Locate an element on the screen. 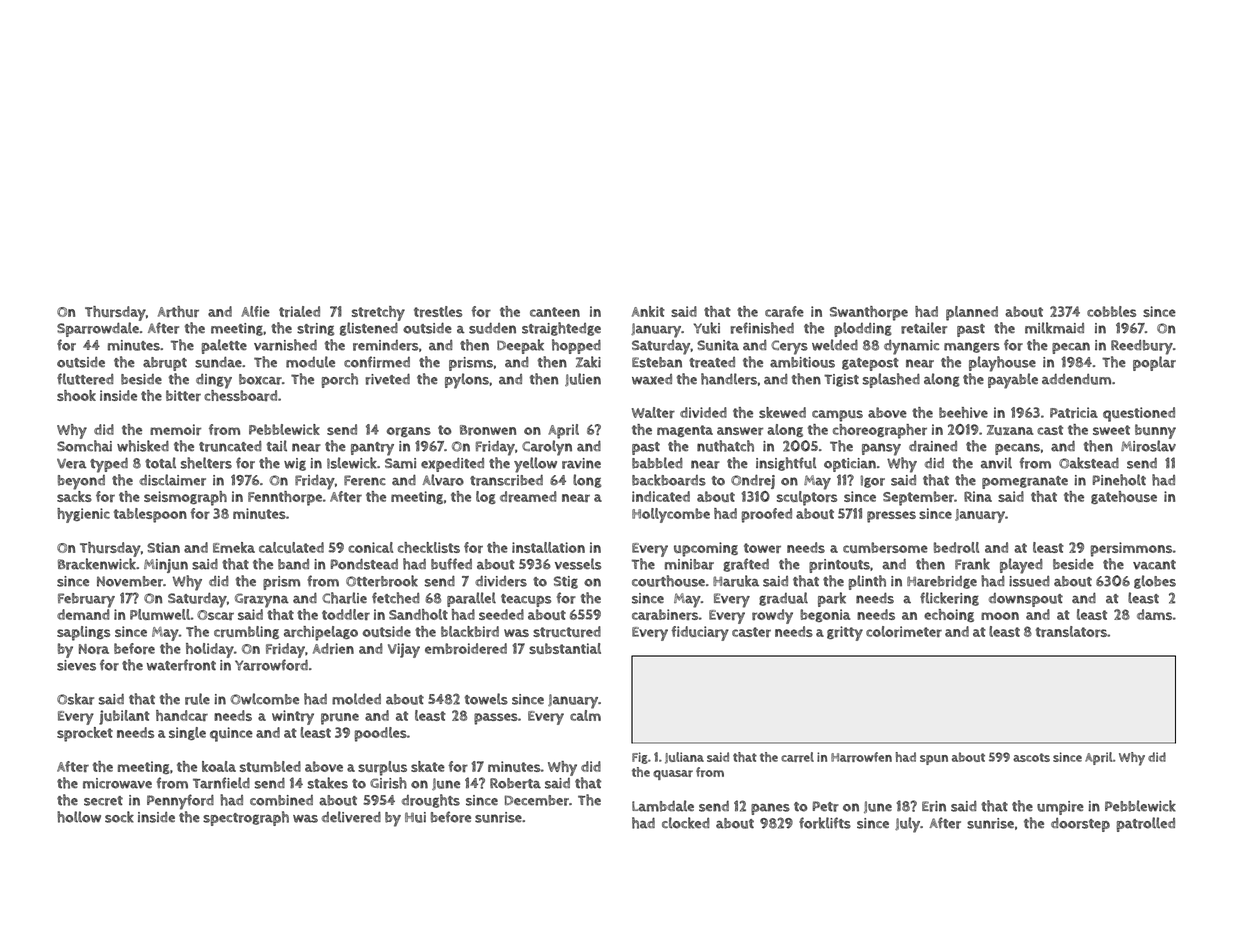  translators is located at coordinates (1071, 631).
